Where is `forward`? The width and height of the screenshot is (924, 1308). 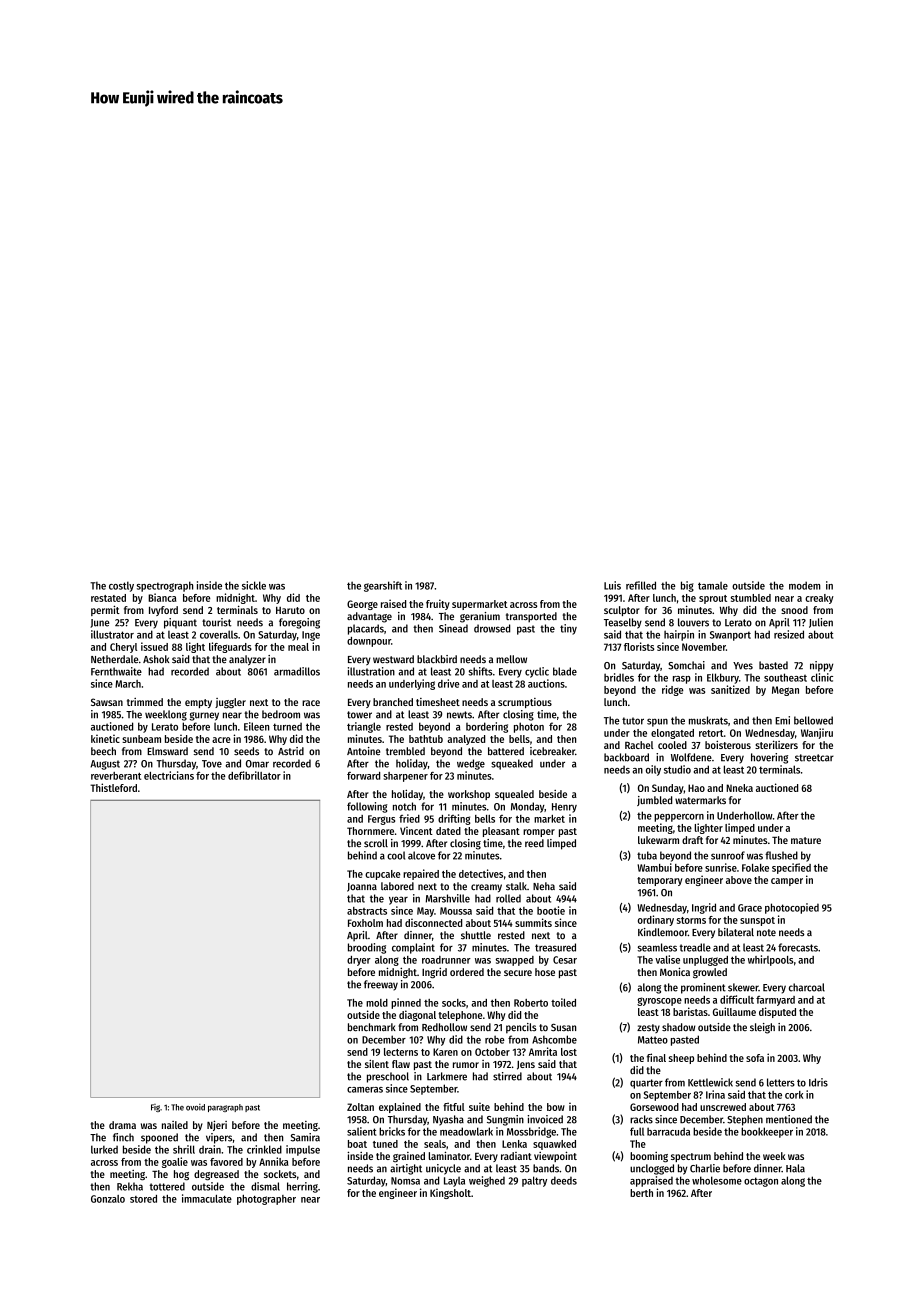
forward is located at coordinates (363, 776).
